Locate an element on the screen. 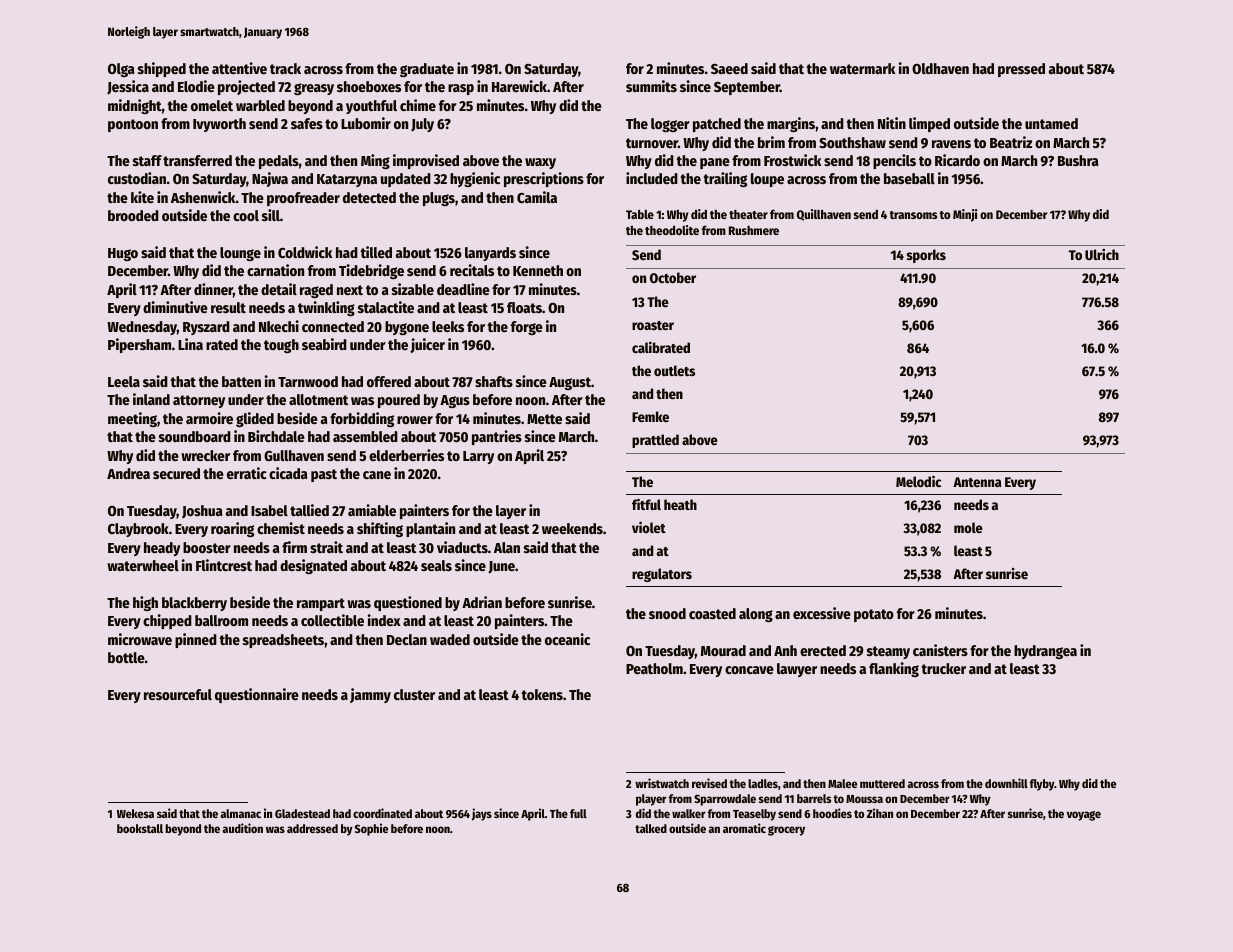 The height and width of the screenshot is (952, 1233). shafts is located at coordinates (494, 381).
